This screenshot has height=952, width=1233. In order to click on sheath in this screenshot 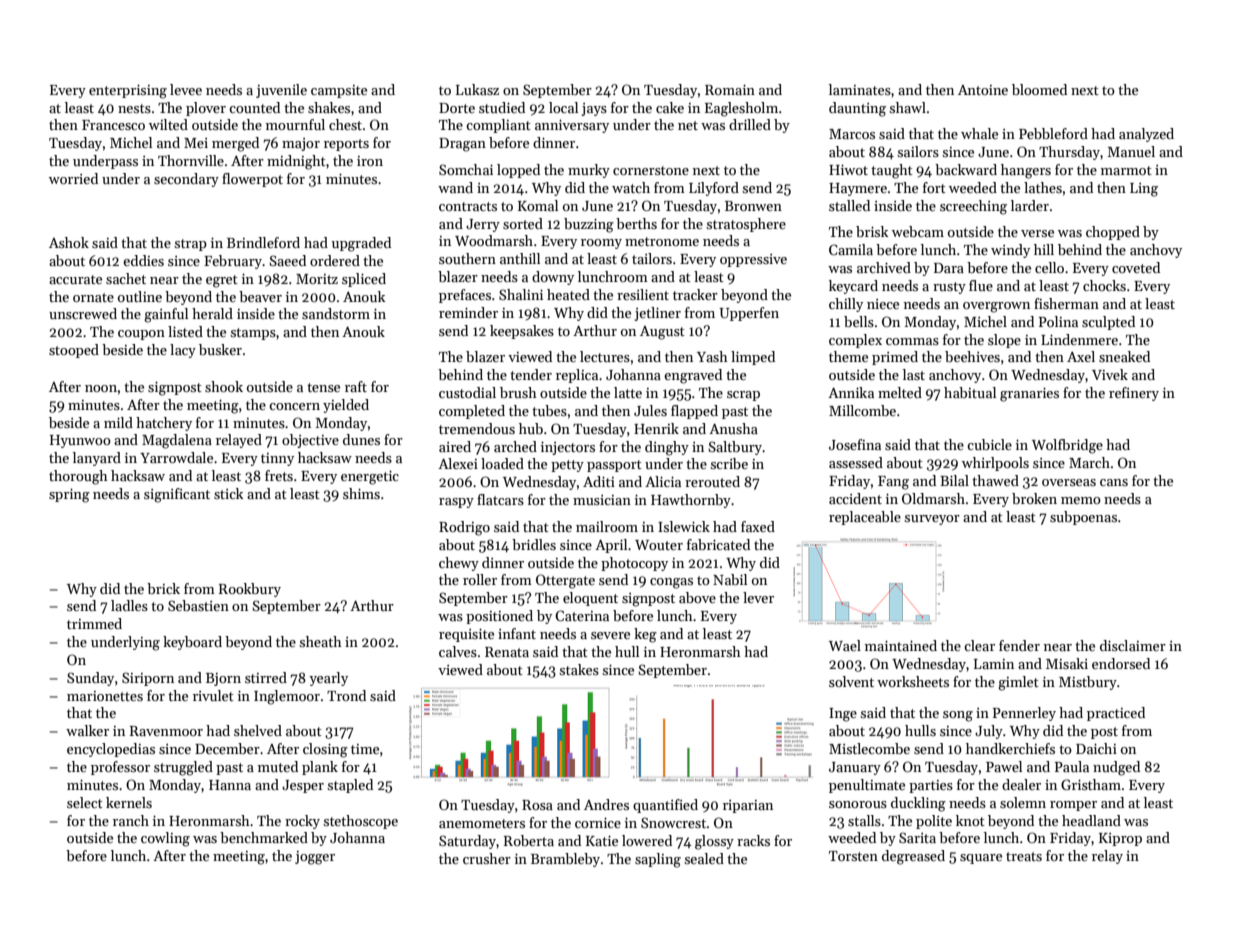, I will do `click(321, 641)`.
